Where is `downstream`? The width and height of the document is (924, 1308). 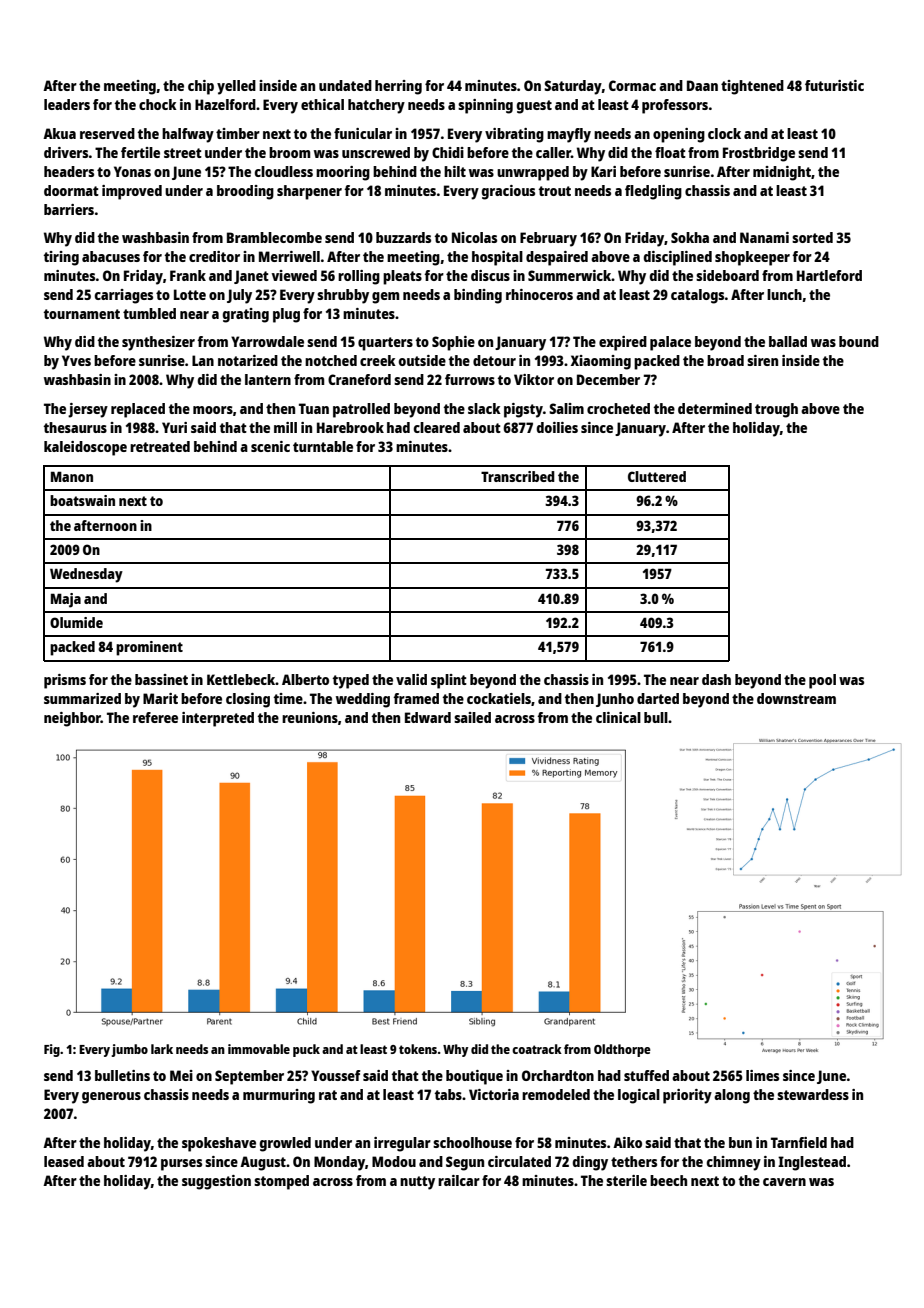 downstream is located at coordinates (796, 698).
